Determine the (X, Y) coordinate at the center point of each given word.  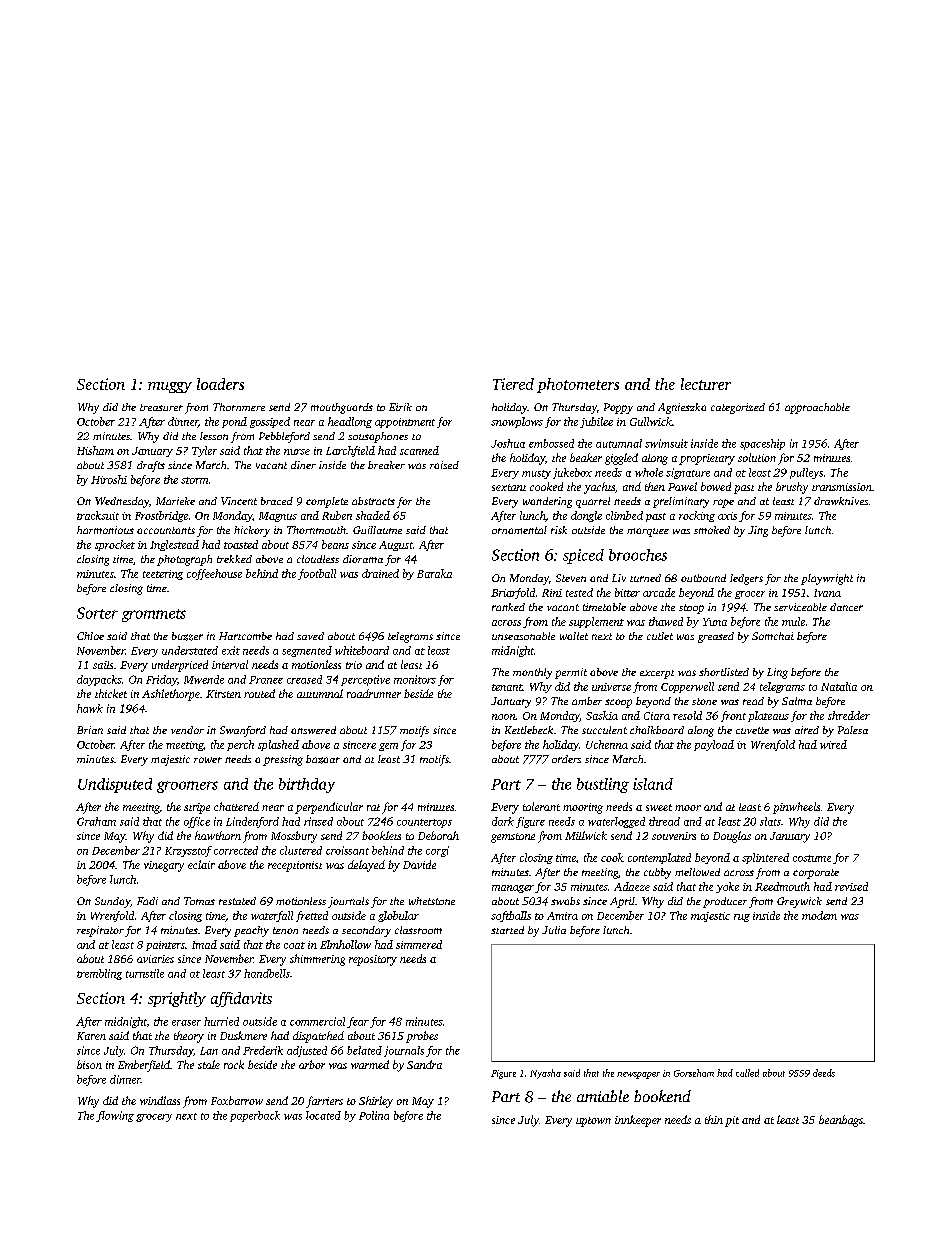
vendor (187, 730)
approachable (817, 408)
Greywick (799, 902)
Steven (571, 578)
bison (89, 1064)
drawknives (841, 501)
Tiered (513, 384)
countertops (424, 823)
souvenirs (674, 836)
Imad (204, 944)
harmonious (105, 530)
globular (398, 916)
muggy (170, 387)
